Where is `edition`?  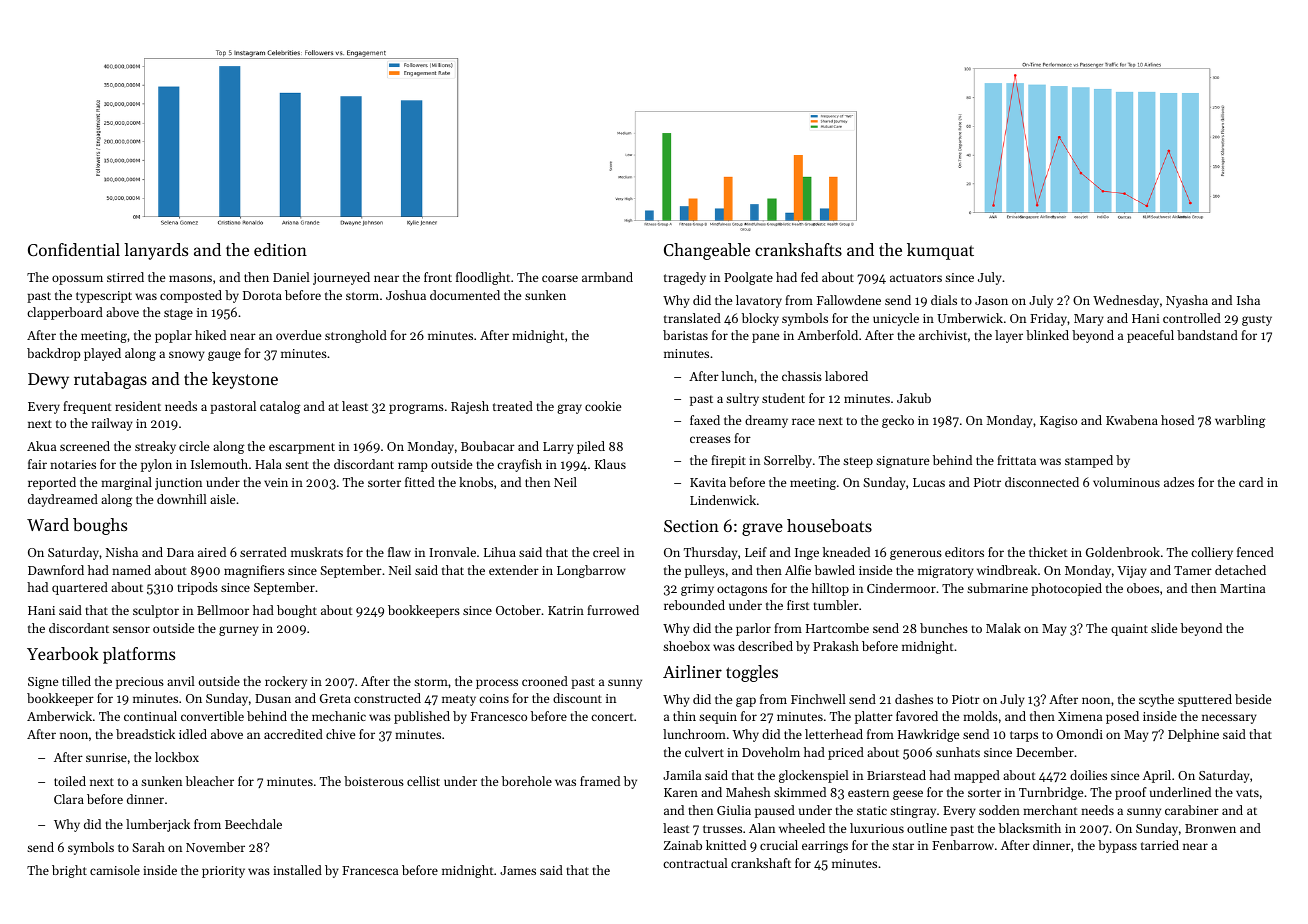 edition is located at coordinates (280, 249).
